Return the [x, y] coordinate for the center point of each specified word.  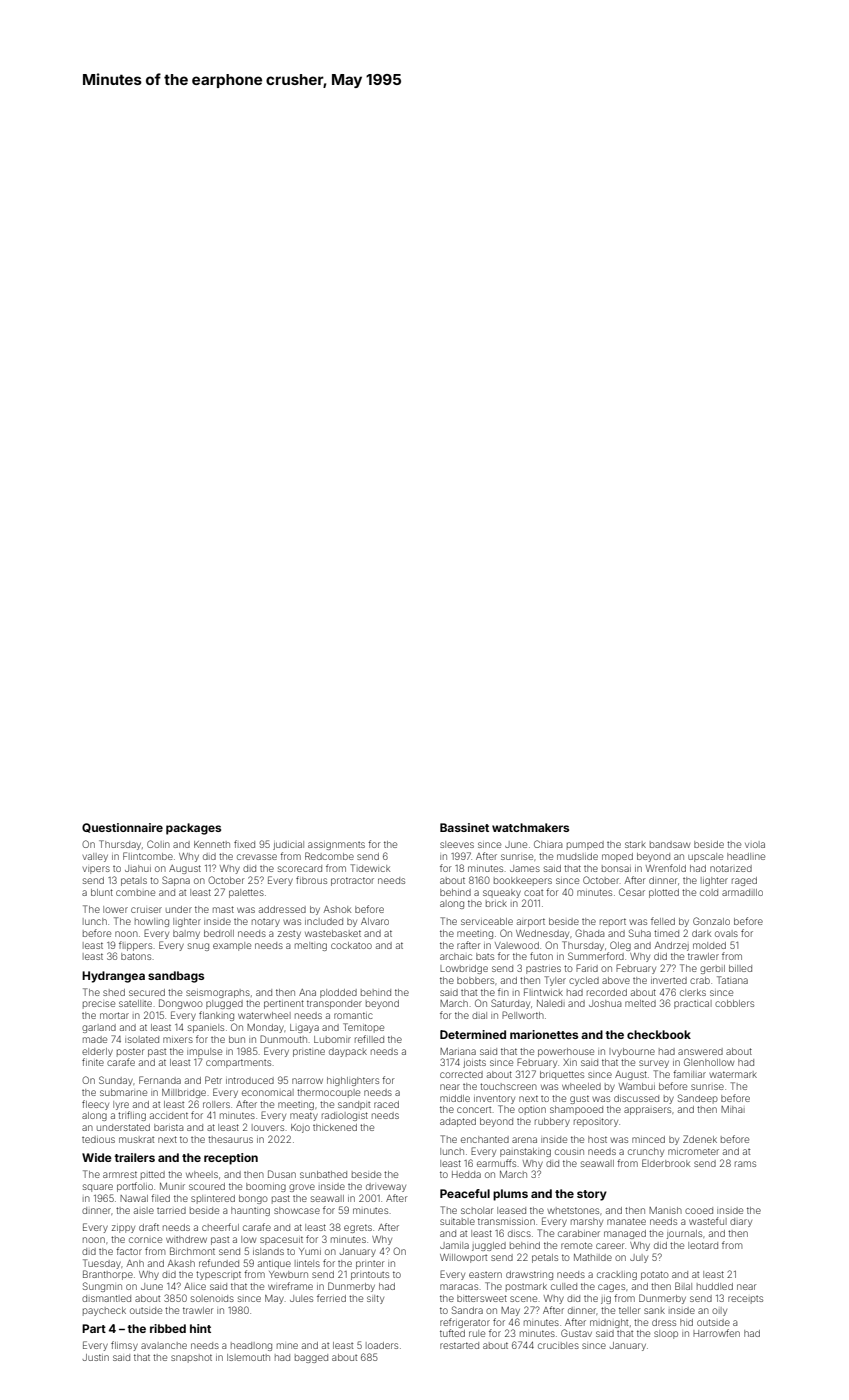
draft [149, 1227]
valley [95, 857]
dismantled [106, 1298]
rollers [216, 1104]
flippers [135, 946]
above [616, 980]
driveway [386, 1187]
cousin [569, 1152]
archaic [456, 956]
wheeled [581, 1086]
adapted [458, 1122]
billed [740, 968]
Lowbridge [464, 969]
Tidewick [370, 868]
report [613, 922]
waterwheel [264, 1015]
